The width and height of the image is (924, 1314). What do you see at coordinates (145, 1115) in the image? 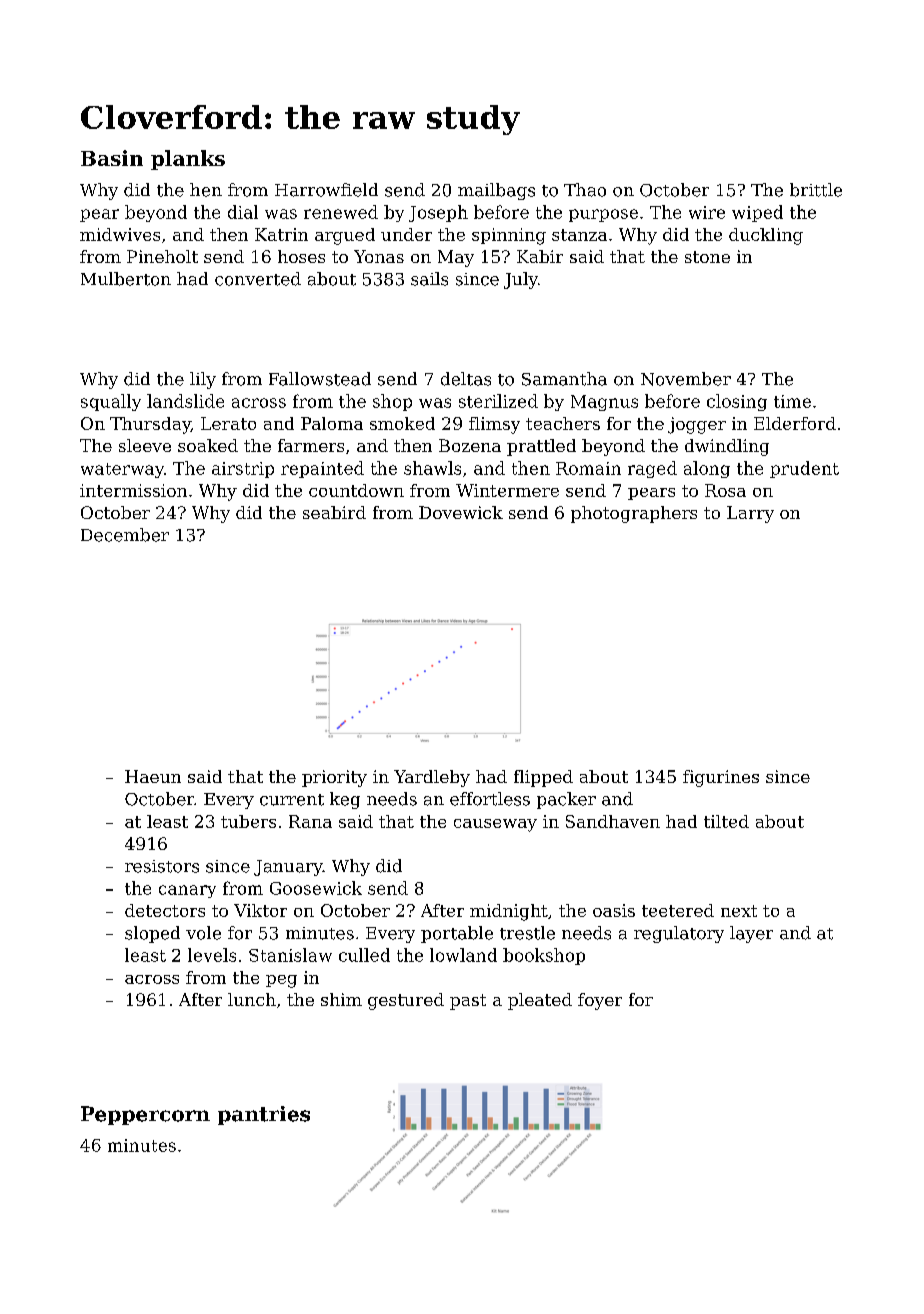
I see `Peppercorn` at bounding box center [145, 1115].
